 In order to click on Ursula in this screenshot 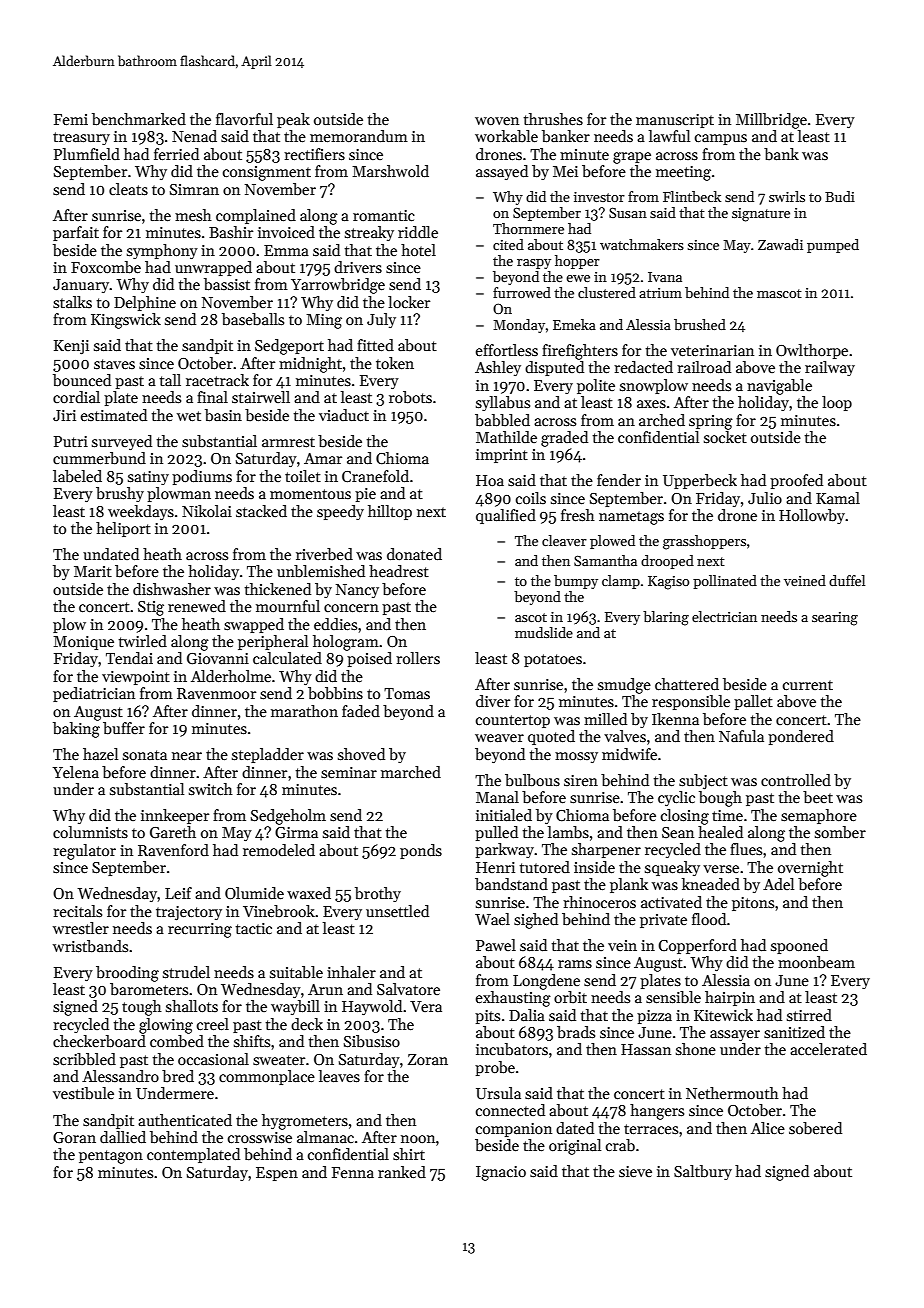, I will do `click(498, 1093)`.
